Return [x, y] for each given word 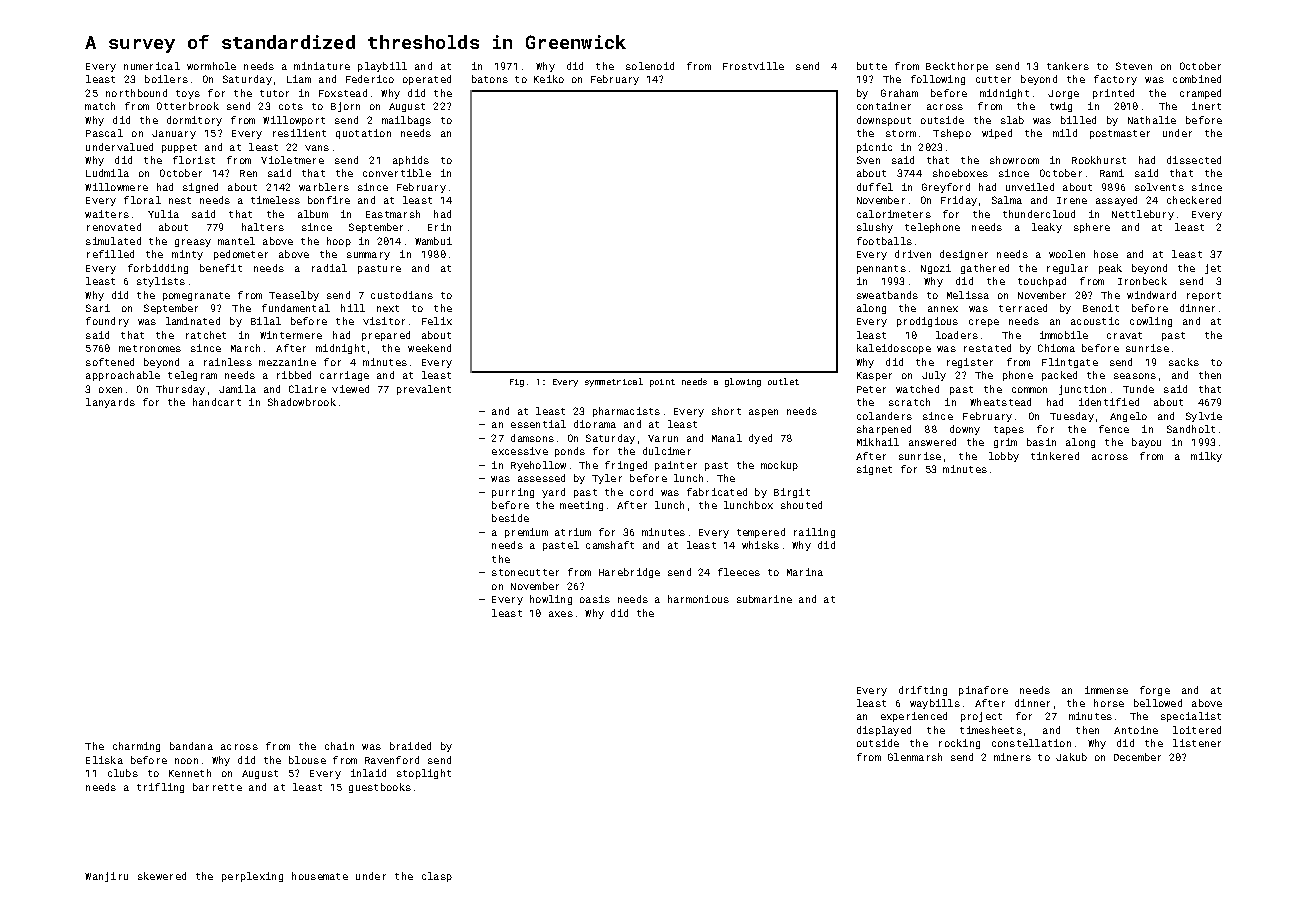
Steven [1134, 66]
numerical [152, 66]
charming [136, 747]
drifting [923, 691]
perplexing [252, 877]
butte [872, 66]
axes [561, 614]
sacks [1184, 362]
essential [538, 424]
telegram [192, 376]
